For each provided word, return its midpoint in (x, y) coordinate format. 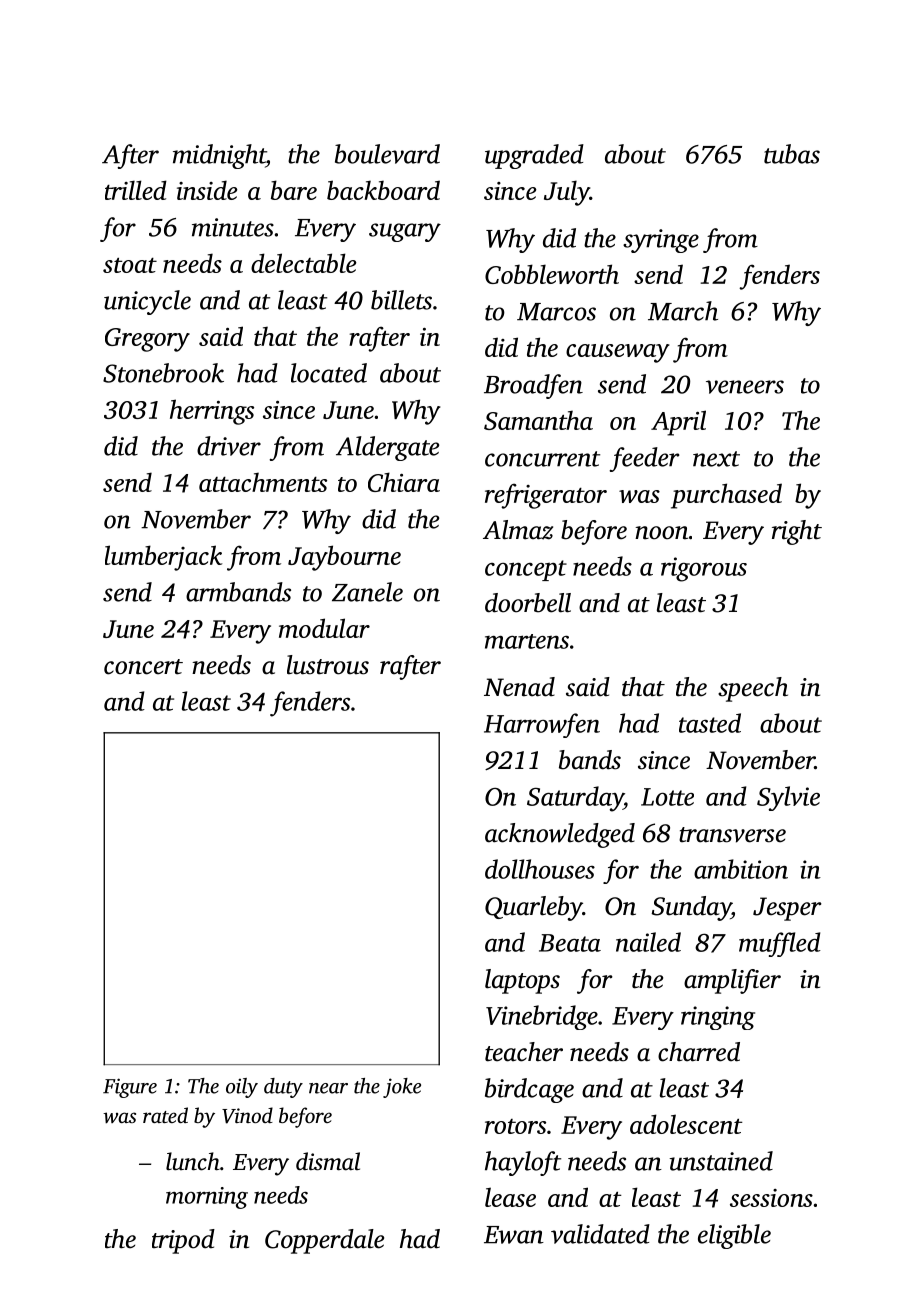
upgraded (534, 156)
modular (324, 628)
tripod (183, 1241)
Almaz (518, 530)
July (567, 193)
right (797, 532)
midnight (219, 156)
